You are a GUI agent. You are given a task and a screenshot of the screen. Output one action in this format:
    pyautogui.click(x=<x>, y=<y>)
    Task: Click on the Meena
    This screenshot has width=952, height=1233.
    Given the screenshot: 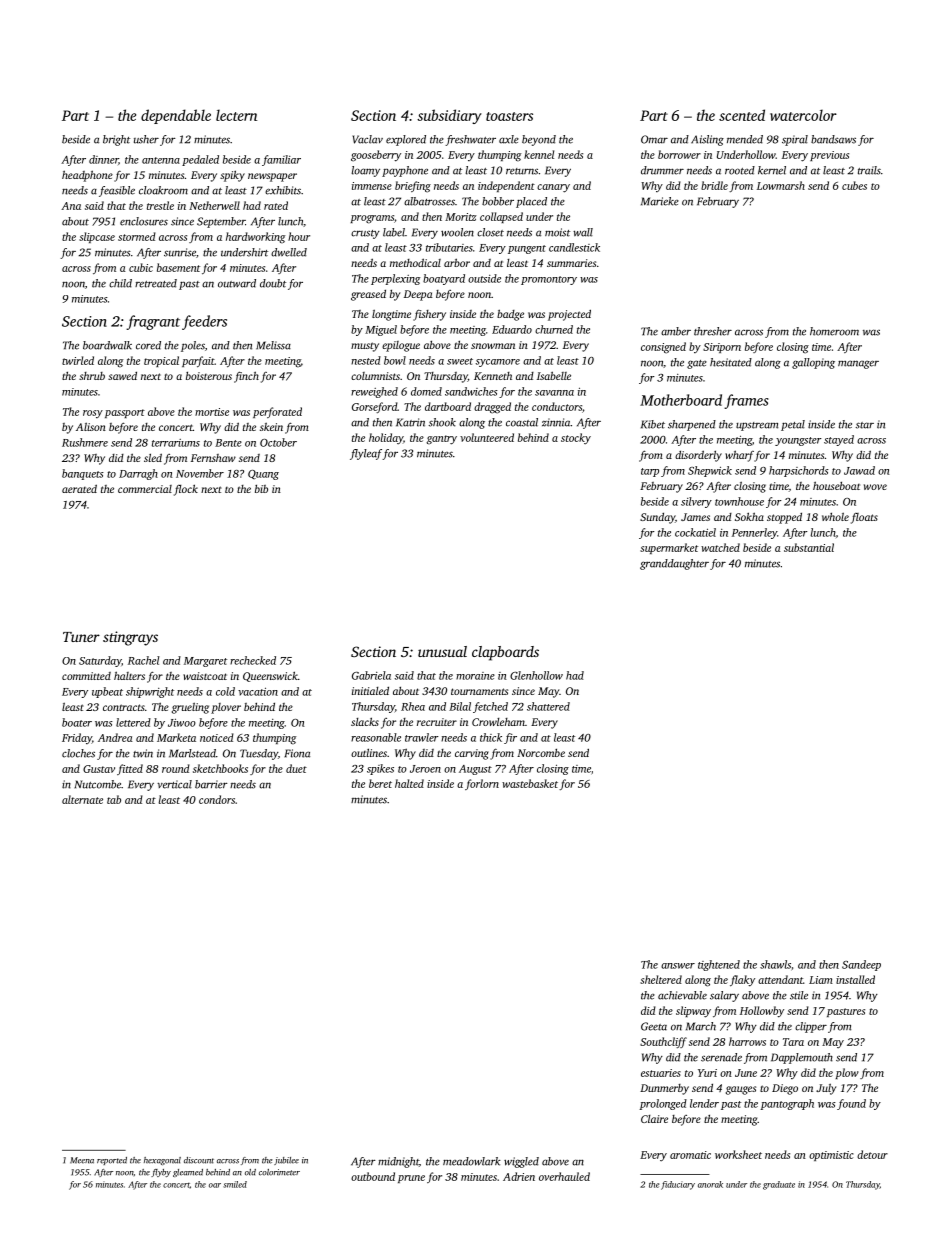 What is the action you would take?
    pyautogui.click(x=82, y=1160)
